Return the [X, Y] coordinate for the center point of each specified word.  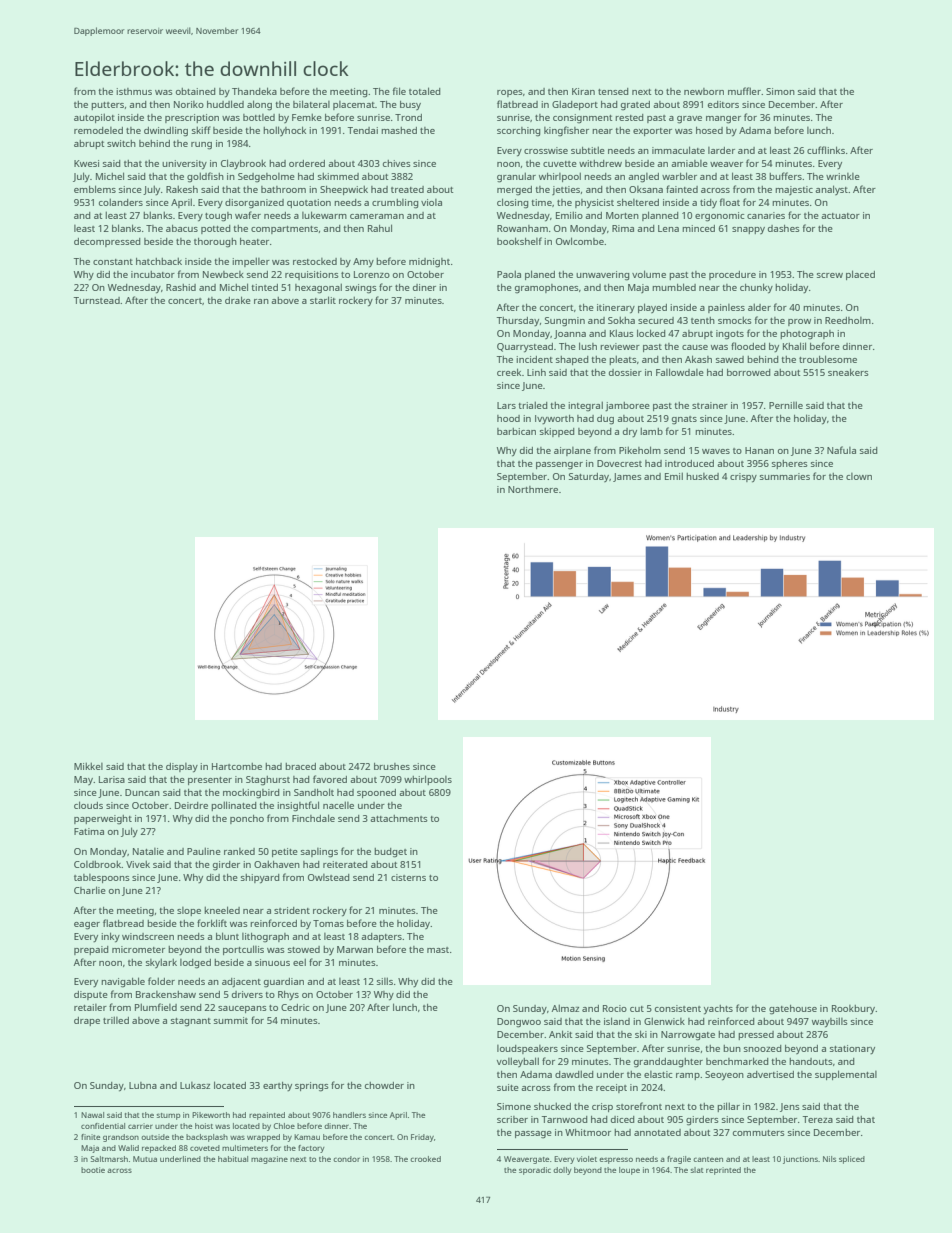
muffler [744, 91]
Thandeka [254, 91]
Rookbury [853, 1009]
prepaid [91, 950]
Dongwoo [519, 1023]
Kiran [583, 91]
